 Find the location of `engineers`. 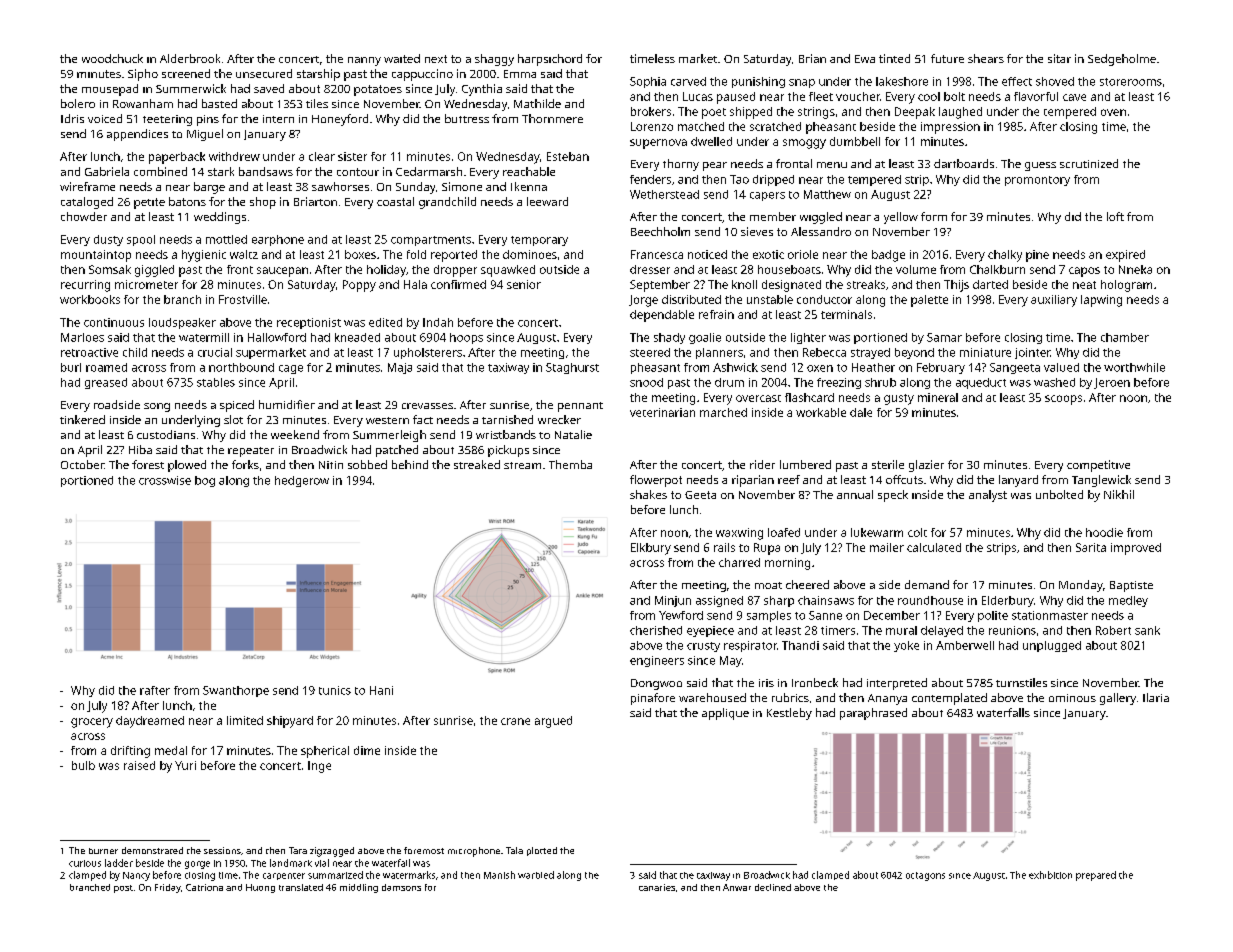

engineers is located at coordinates (657, 661).
